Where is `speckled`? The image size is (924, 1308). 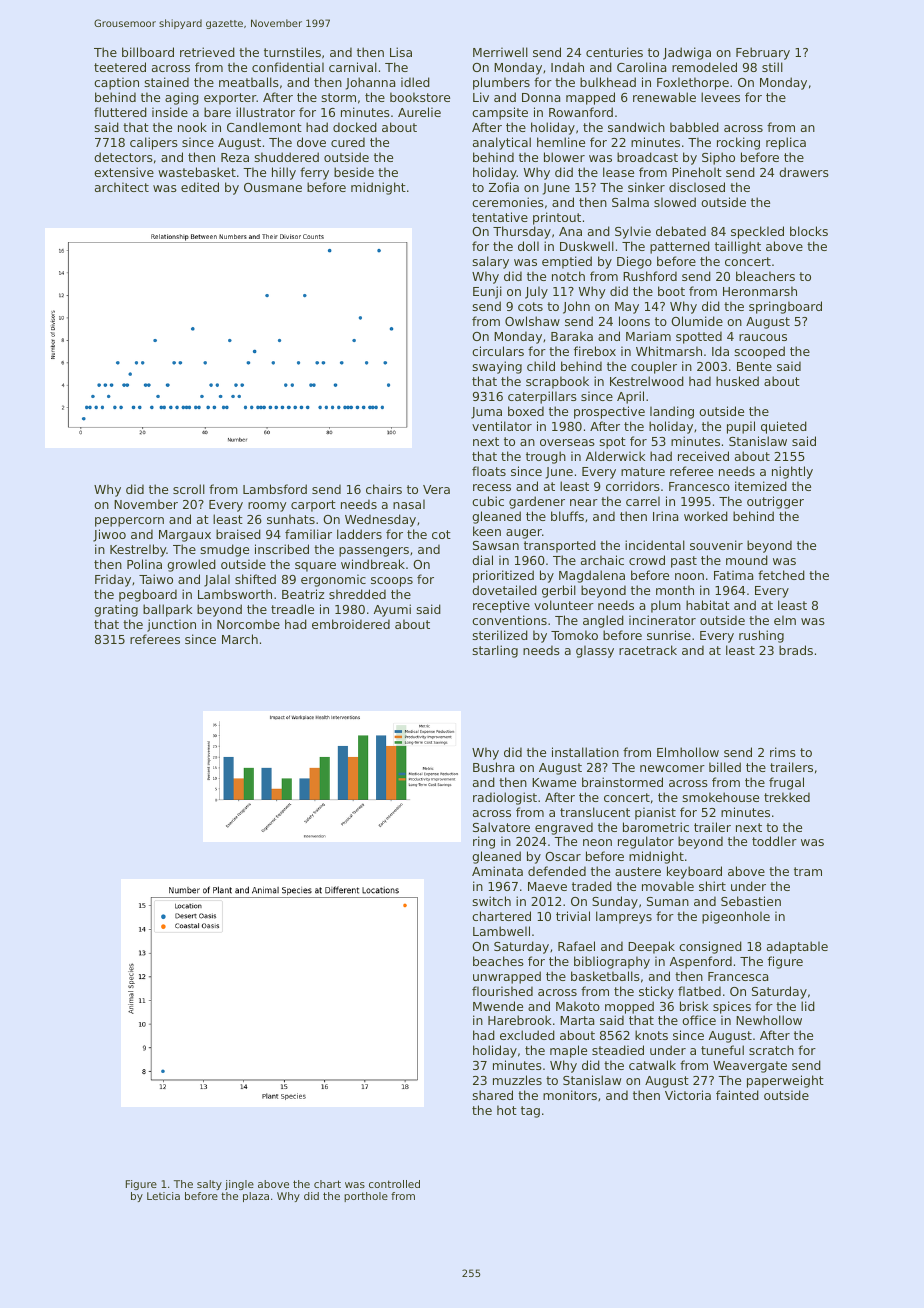 speckled is located at coordinates (757, 232).
